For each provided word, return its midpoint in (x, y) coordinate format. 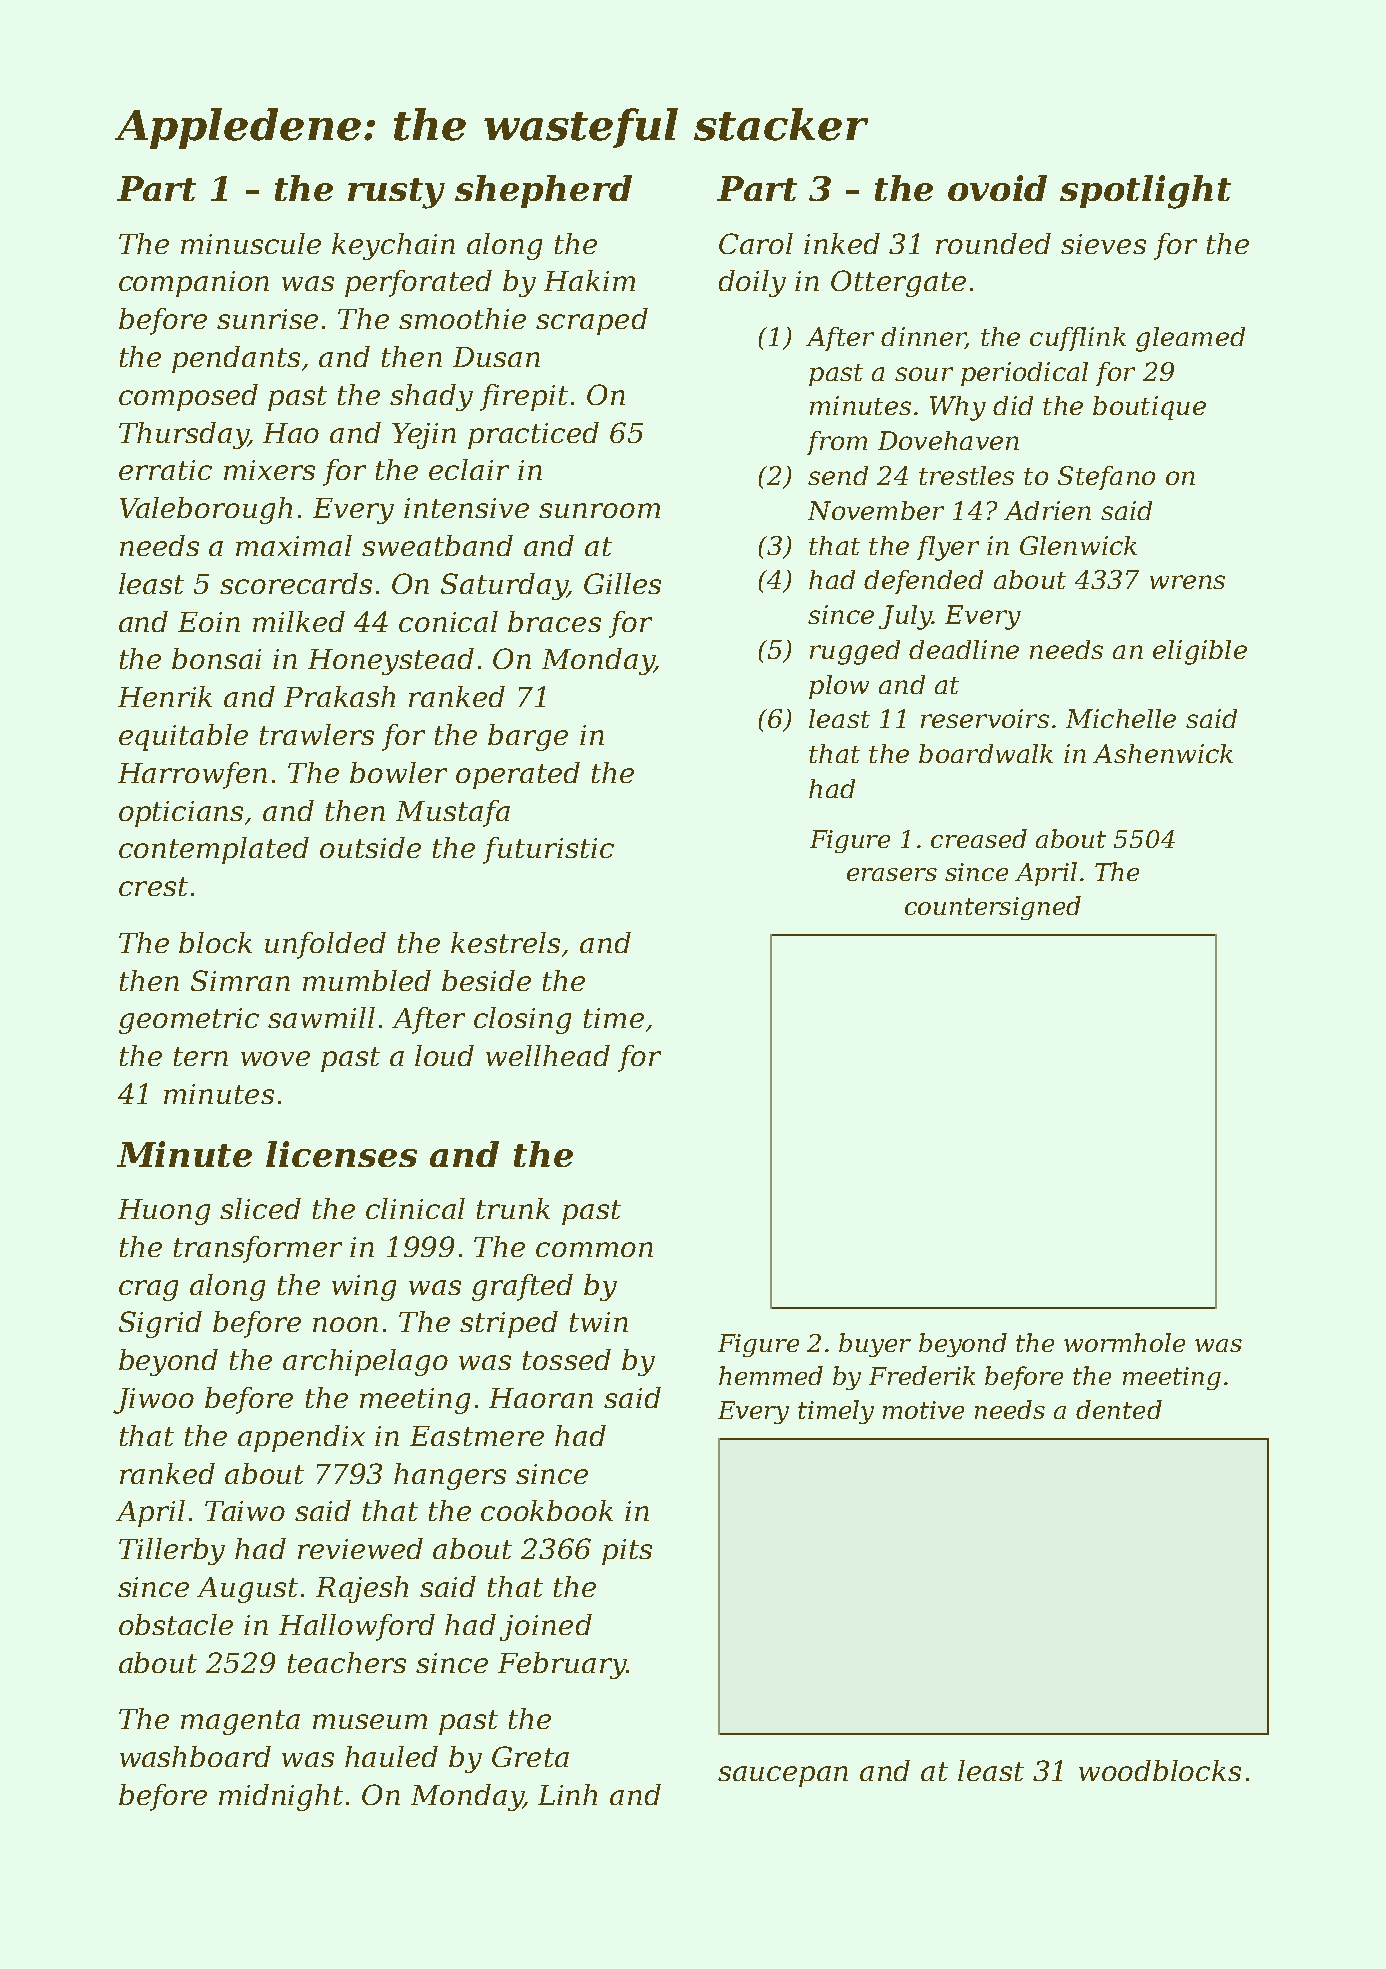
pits (627, 1552)
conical (448, 621)
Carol (756, 243)
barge (528, 737)
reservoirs (985, 718)
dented (1119, 1409)
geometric (189, 1021)
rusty (396, 193)
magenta (240, 1722)
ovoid (997, 188)
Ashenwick (1163, 753)
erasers (892, 874)
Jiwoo (153, 1401)
